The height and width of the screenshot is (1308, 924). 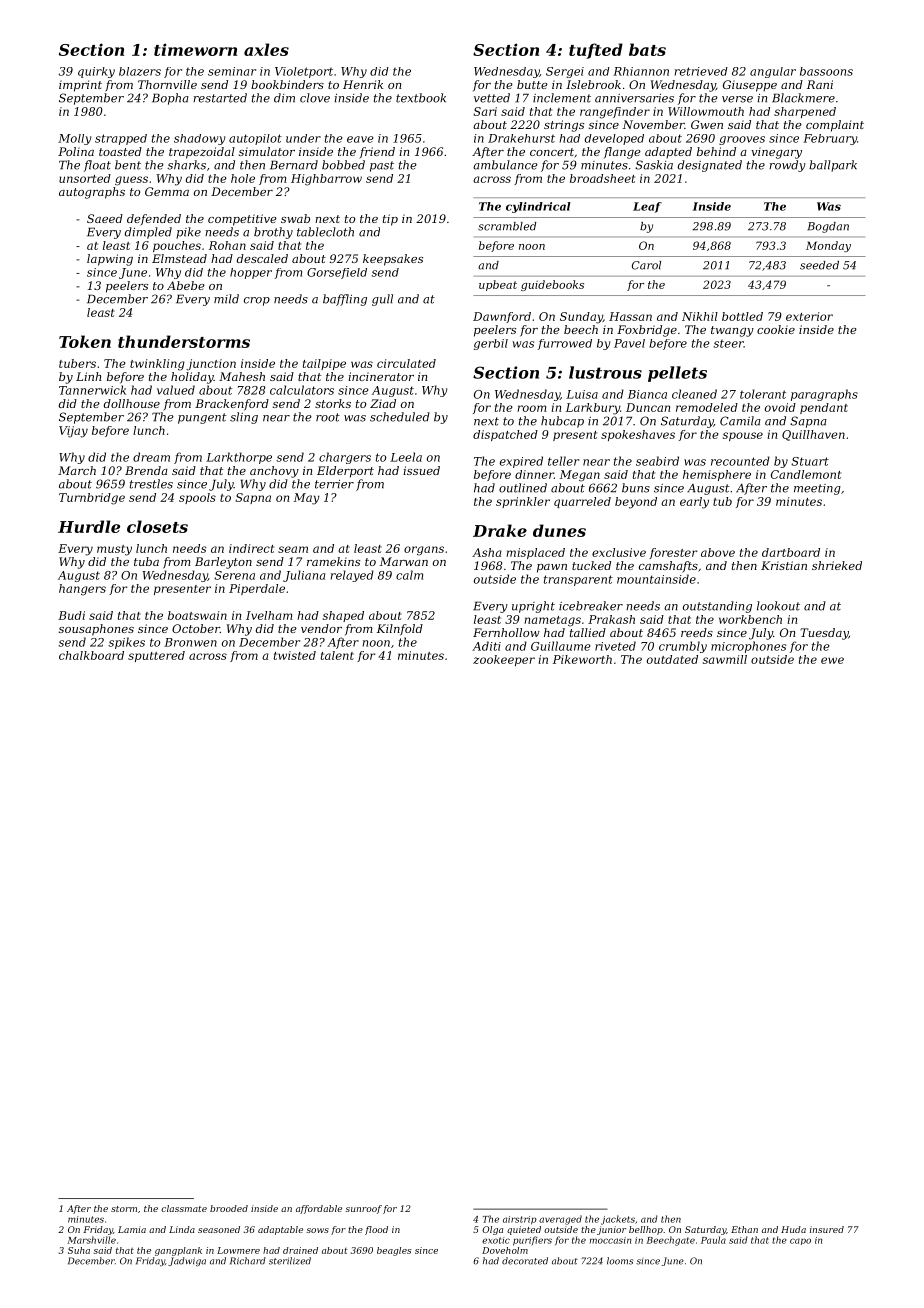 I want to click on Aditi, so click(x=486, y=646).
